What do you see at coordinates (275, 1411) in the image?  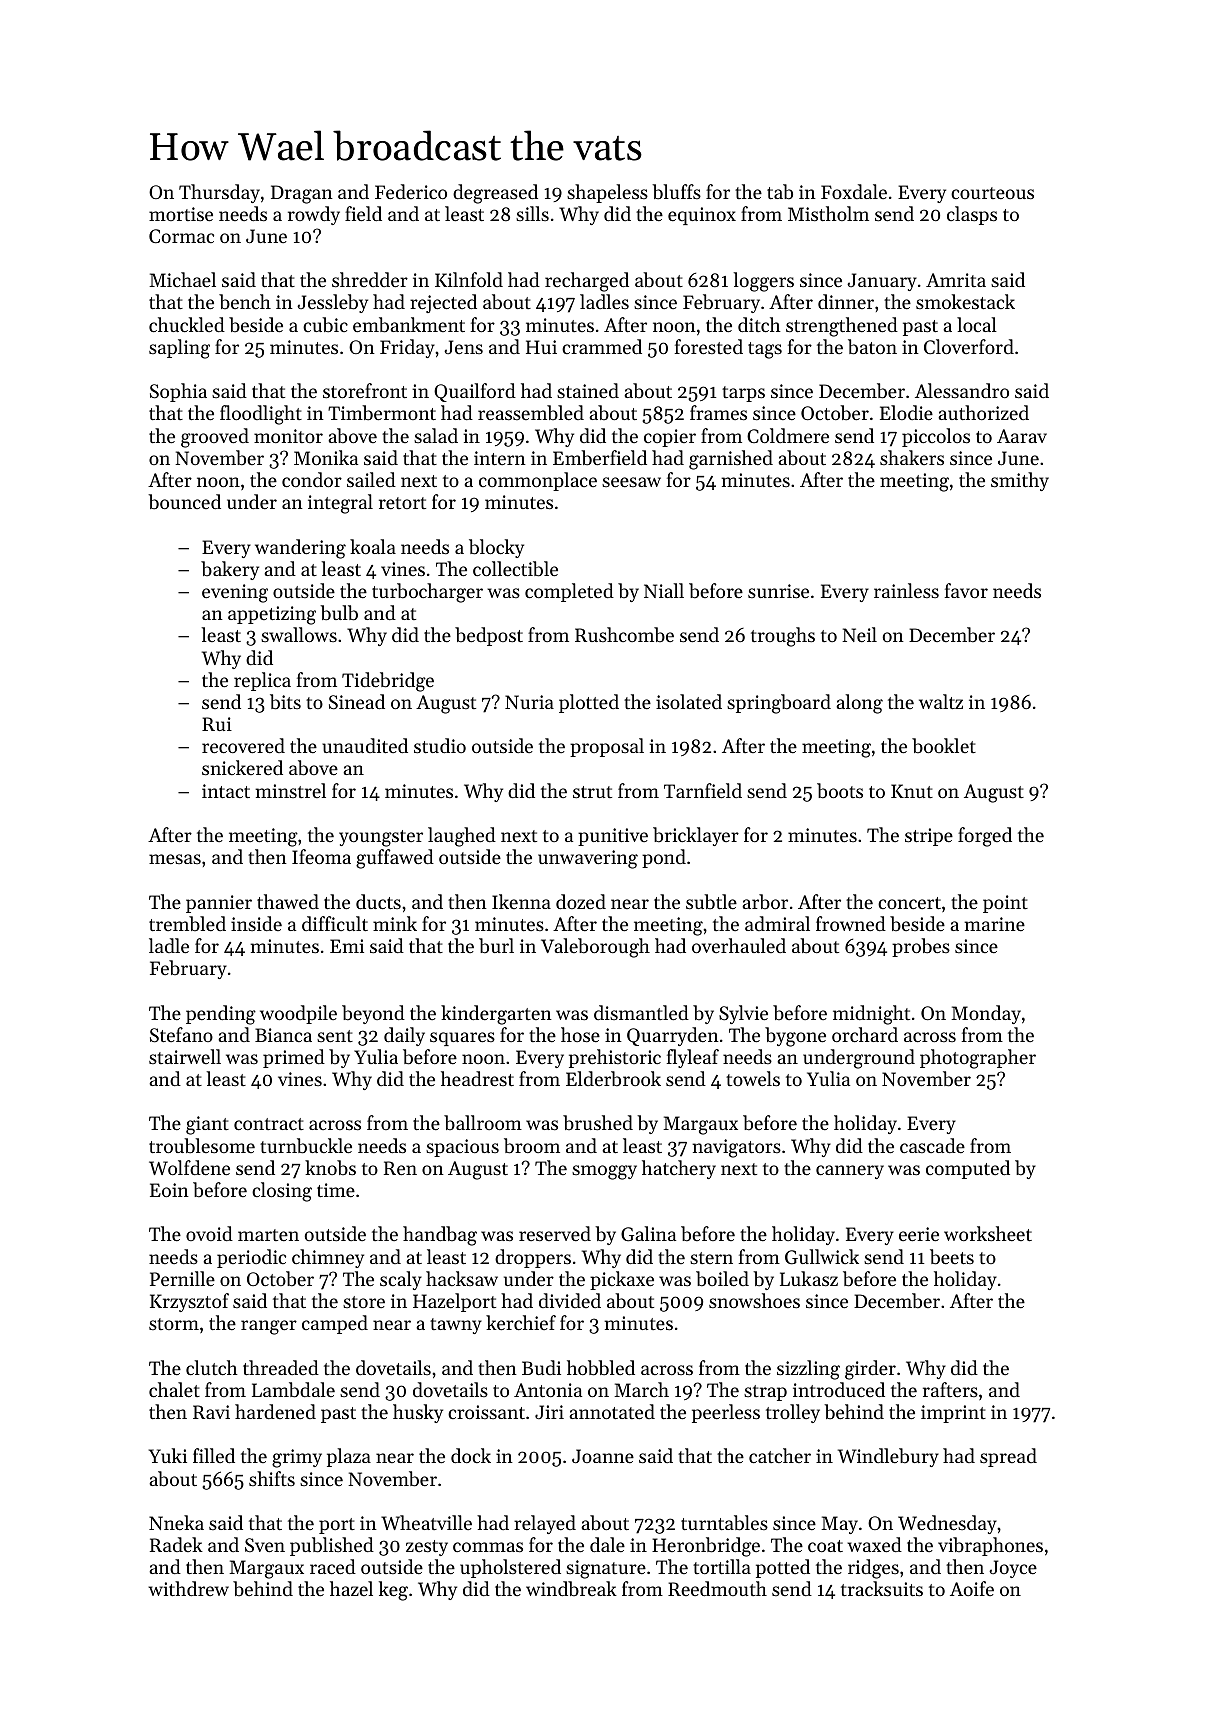 I see `hardened` at bounding box center [275, 1411].
